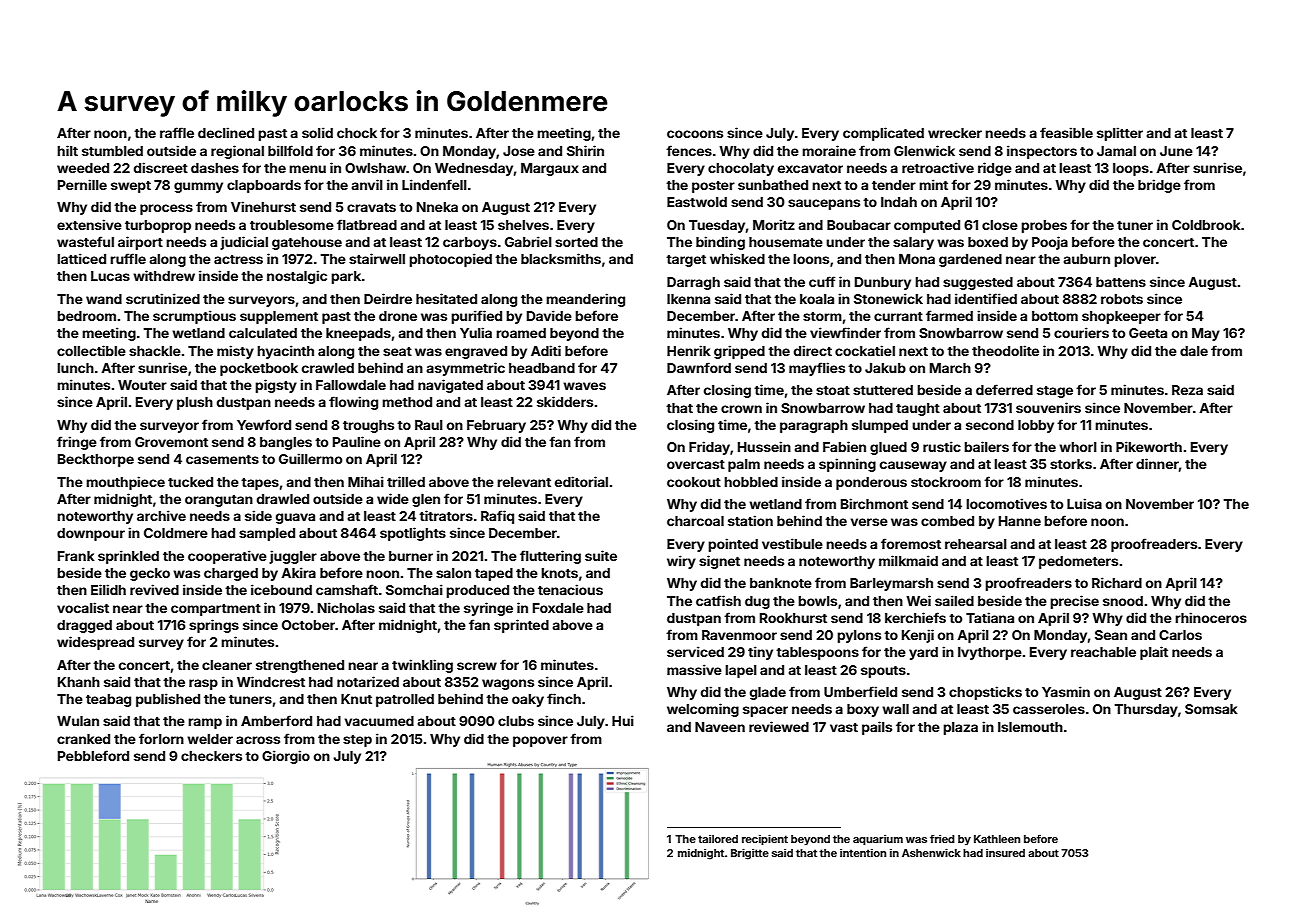 This document has height=924, width=1308. I want to click on Yewford, so click(264, 424).
